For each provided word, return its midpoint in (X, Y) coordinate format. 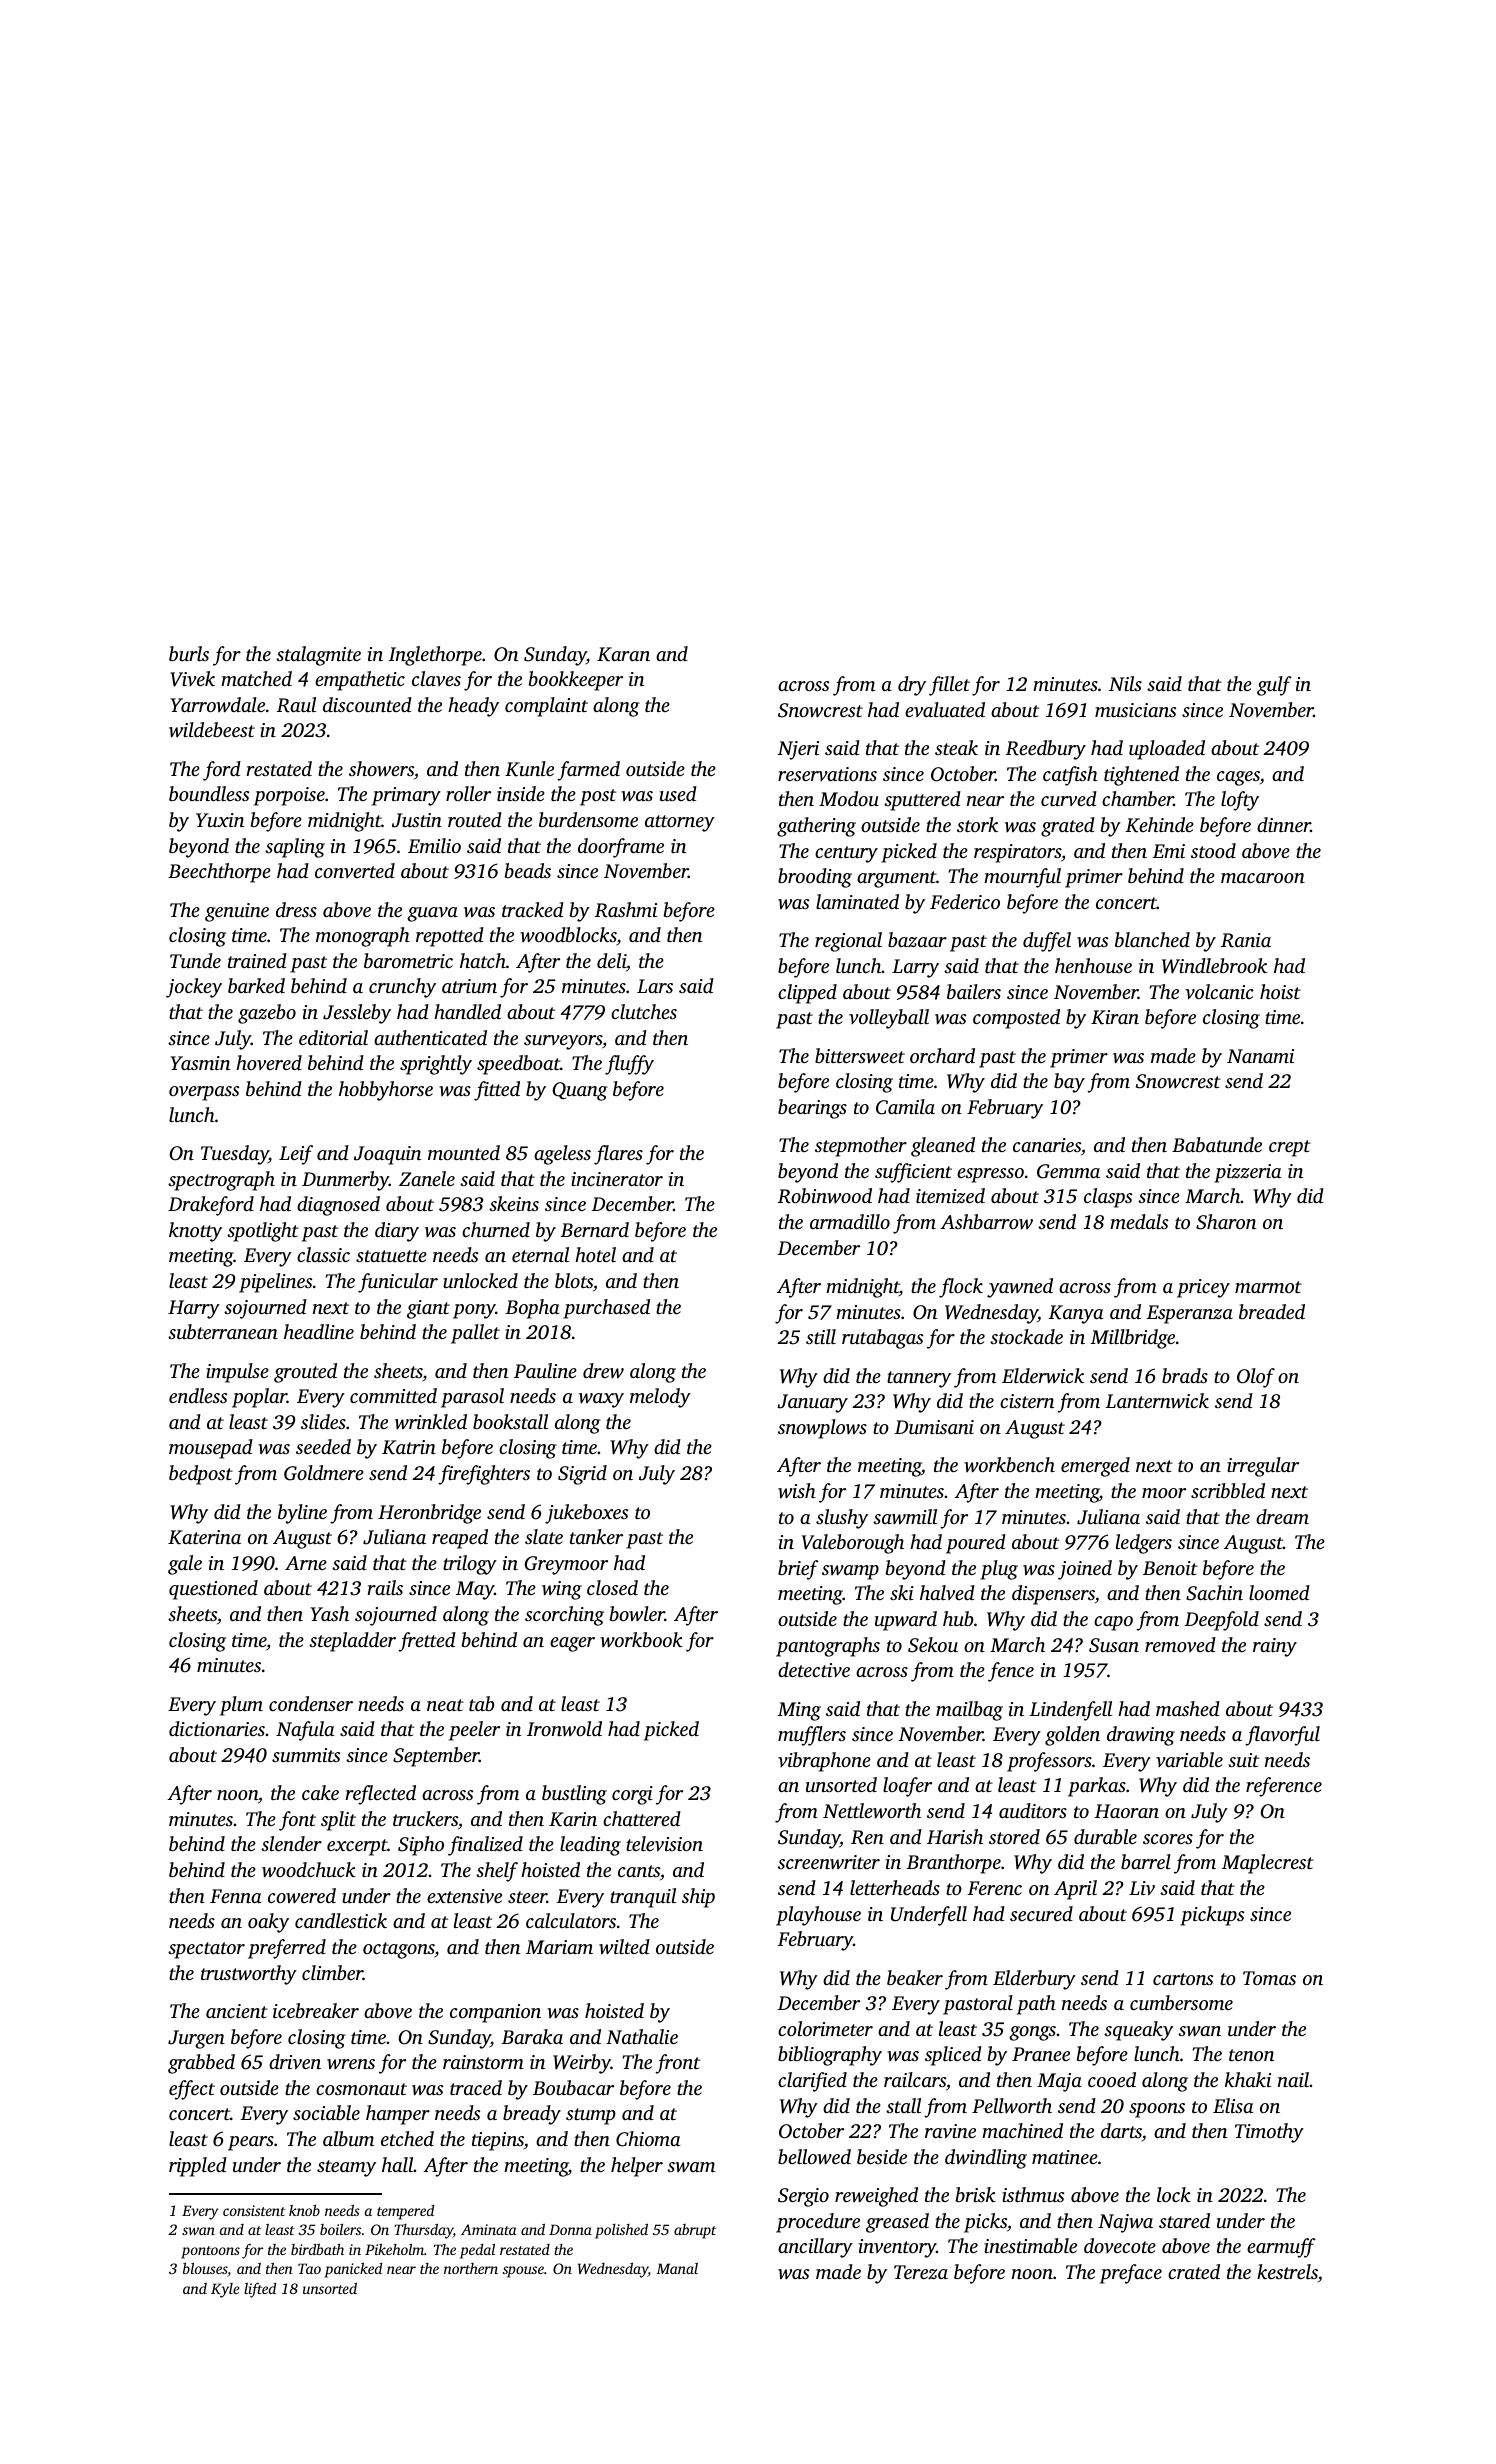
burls (189, 653)
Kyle (225, 2290)
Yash (329, 1613)
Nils (1125, 683)
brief (798, 1570)
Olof (1256, 1378)
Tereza (921, 2272)
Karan (623, 654)
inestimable (1030, 2245)
